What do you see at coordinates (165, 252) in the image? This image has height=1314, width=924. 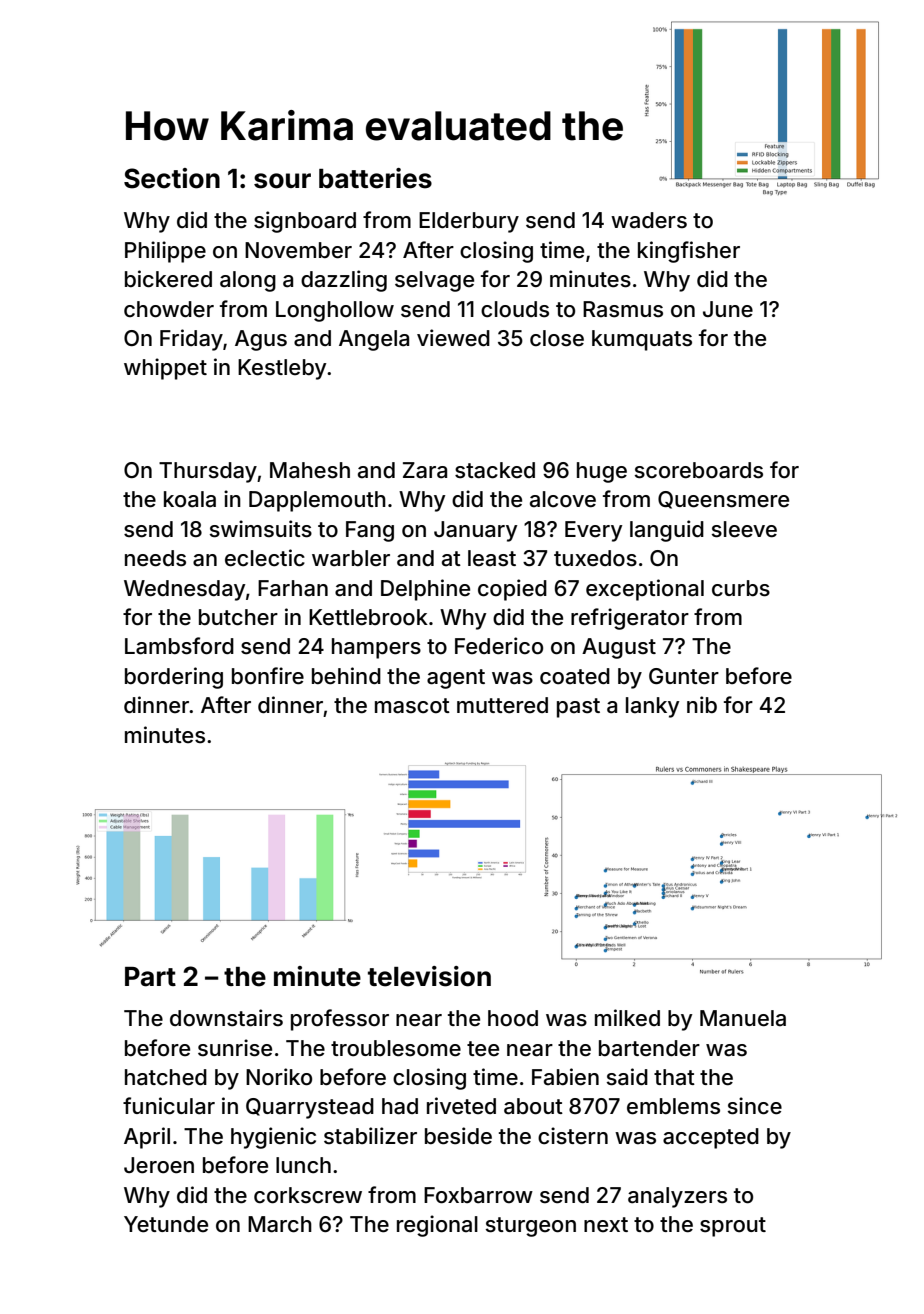 I see `Philippe` at bounding box center [165, 252].
